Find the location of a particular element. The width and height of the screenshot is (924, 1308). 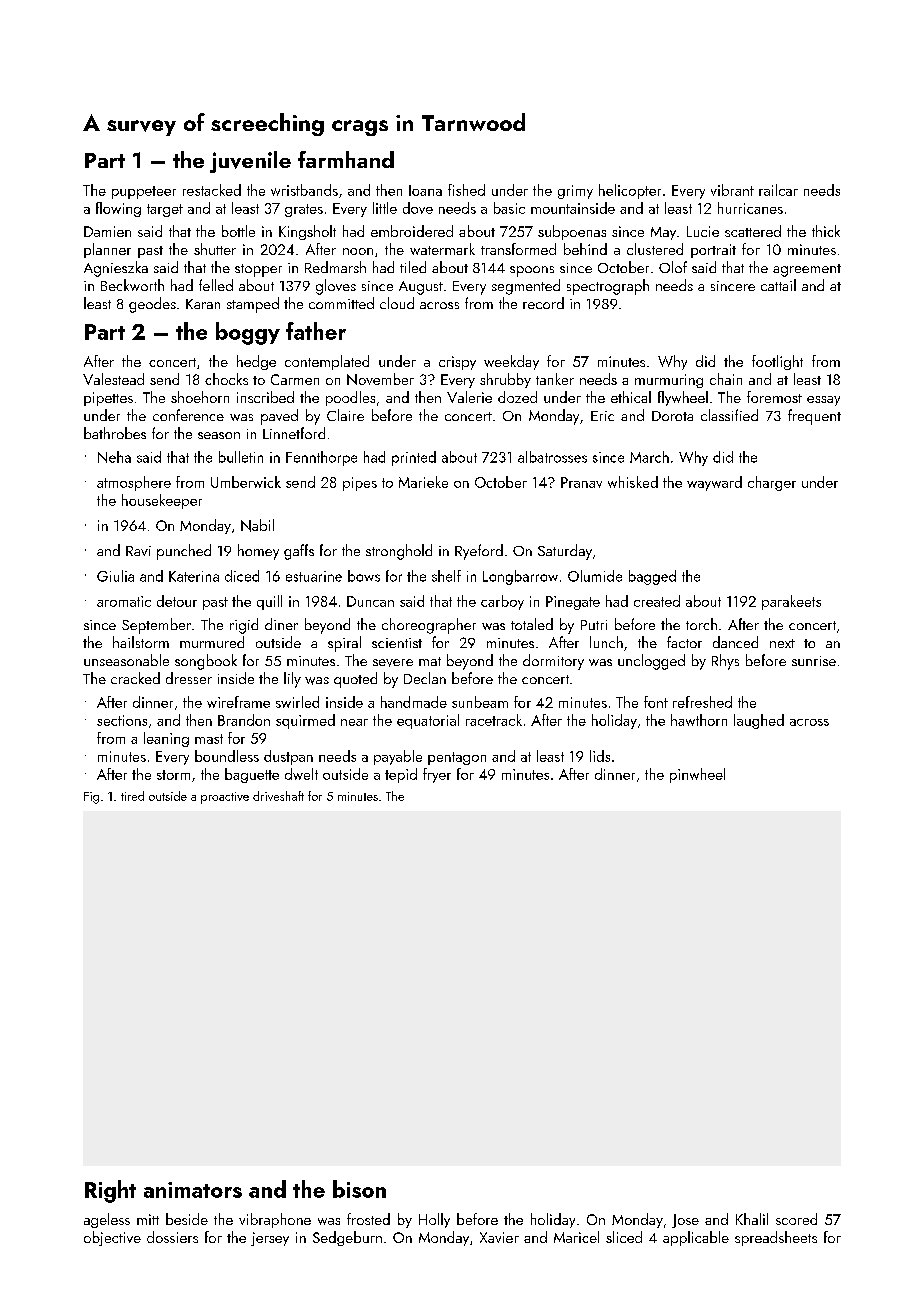

Sedgeburn is located at coordinates (347, 1238).
